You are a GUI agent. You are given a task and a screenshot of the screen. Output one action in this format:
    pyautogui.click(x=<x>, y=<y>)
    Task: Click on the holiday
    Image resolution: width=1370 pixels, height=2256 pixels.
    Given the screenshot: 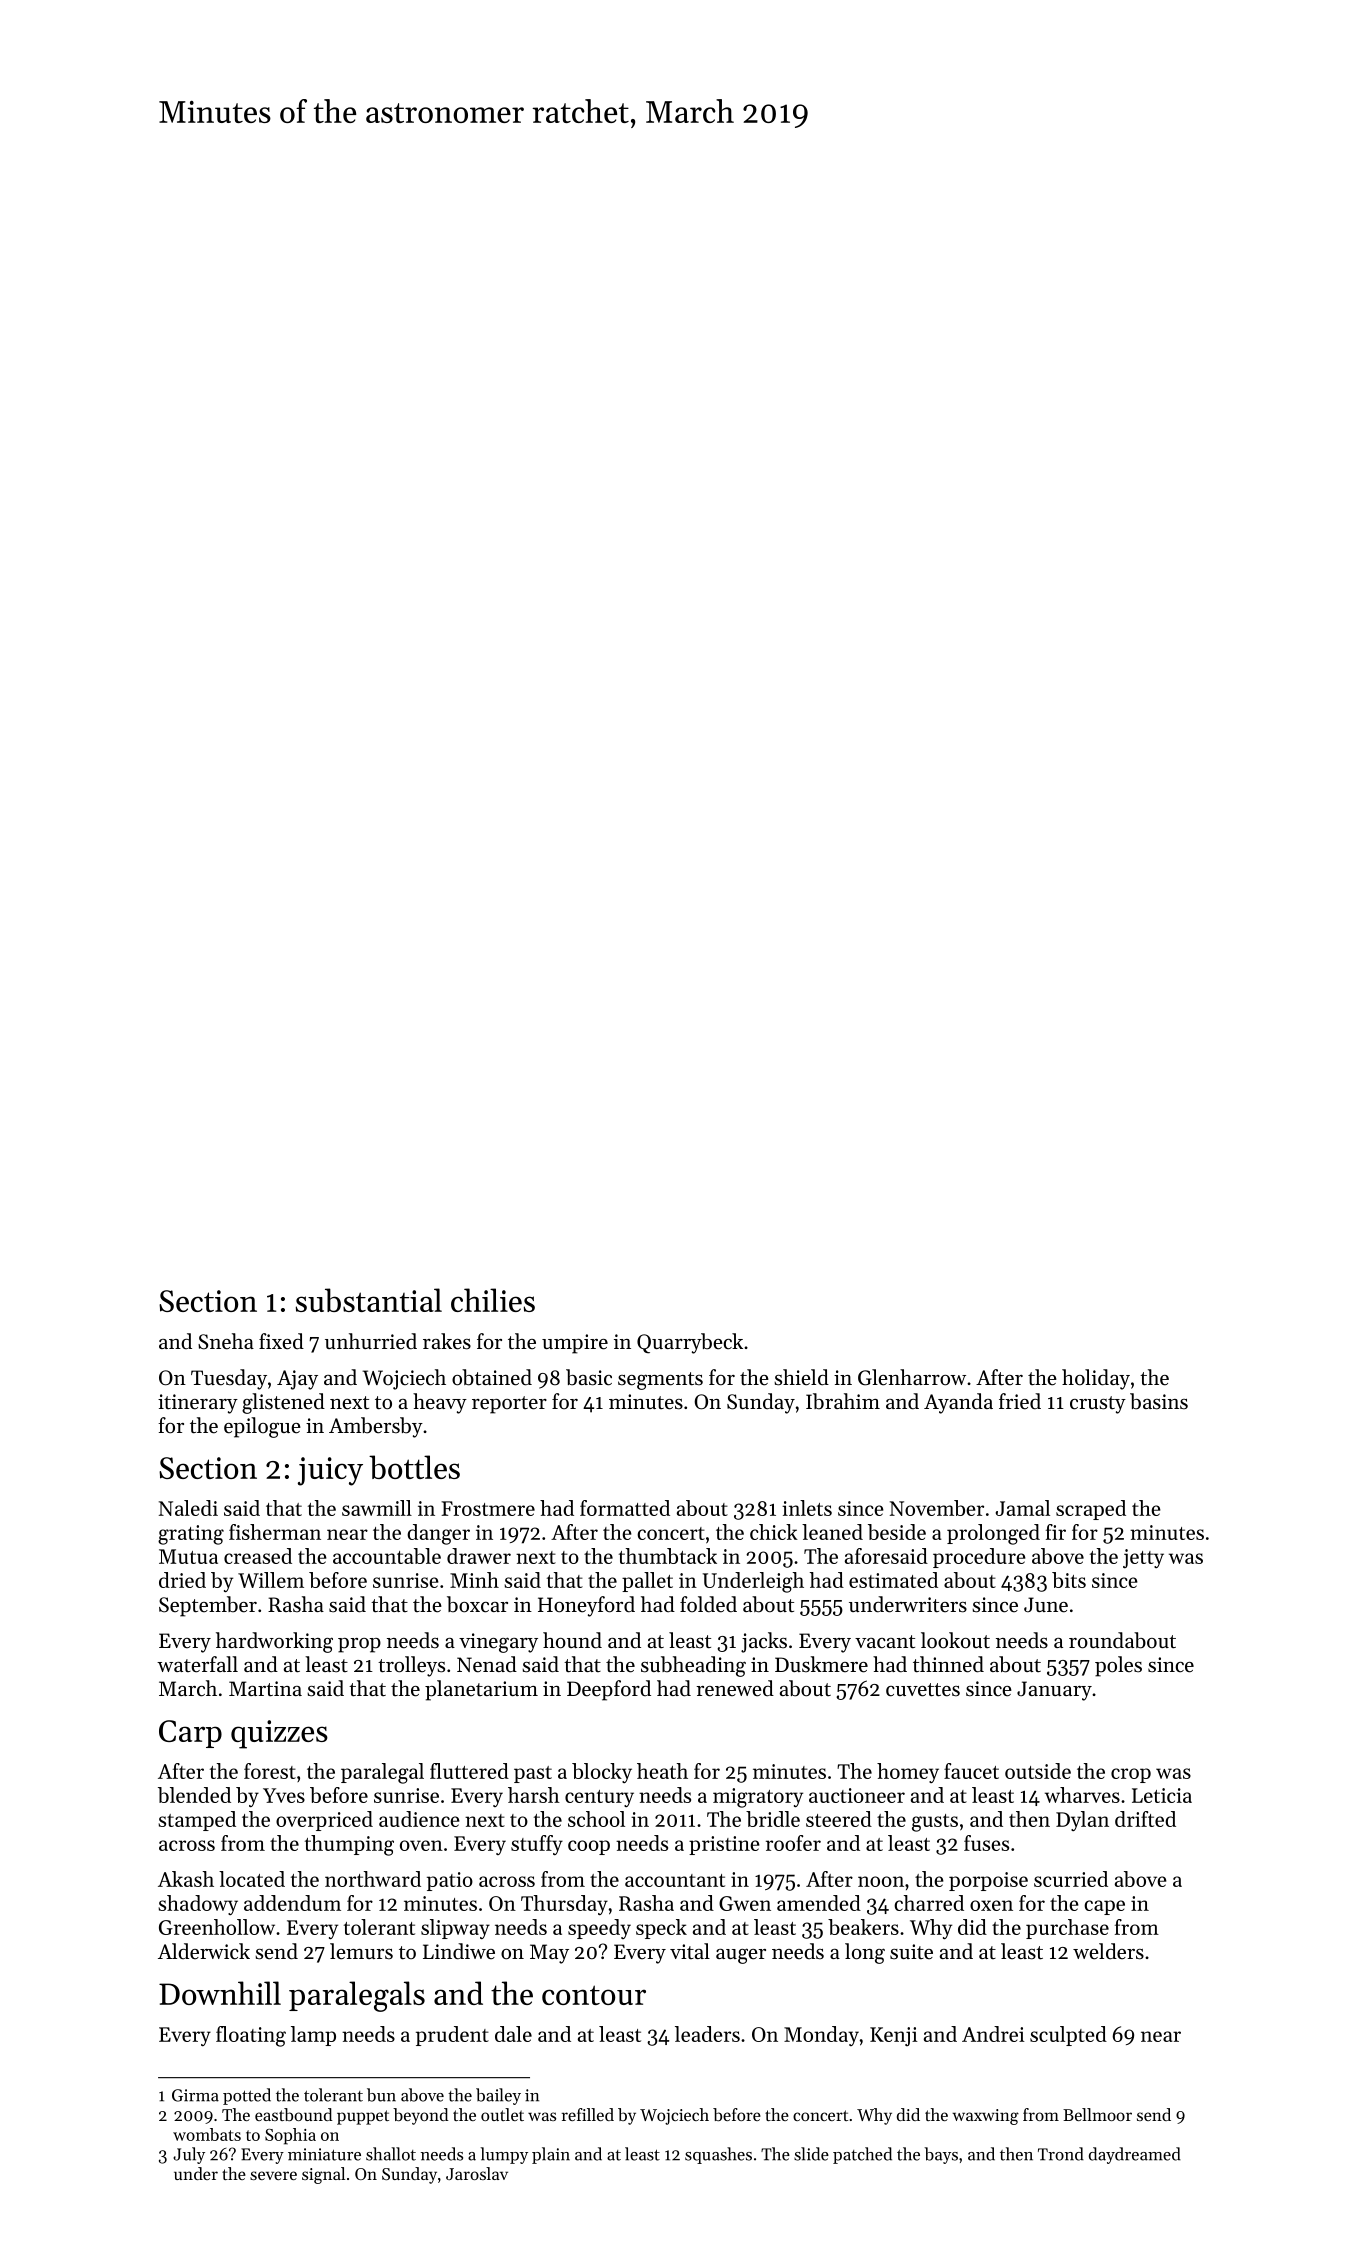 What is the action you would take?
    pyautogui.click(x=1096, y=1379)
